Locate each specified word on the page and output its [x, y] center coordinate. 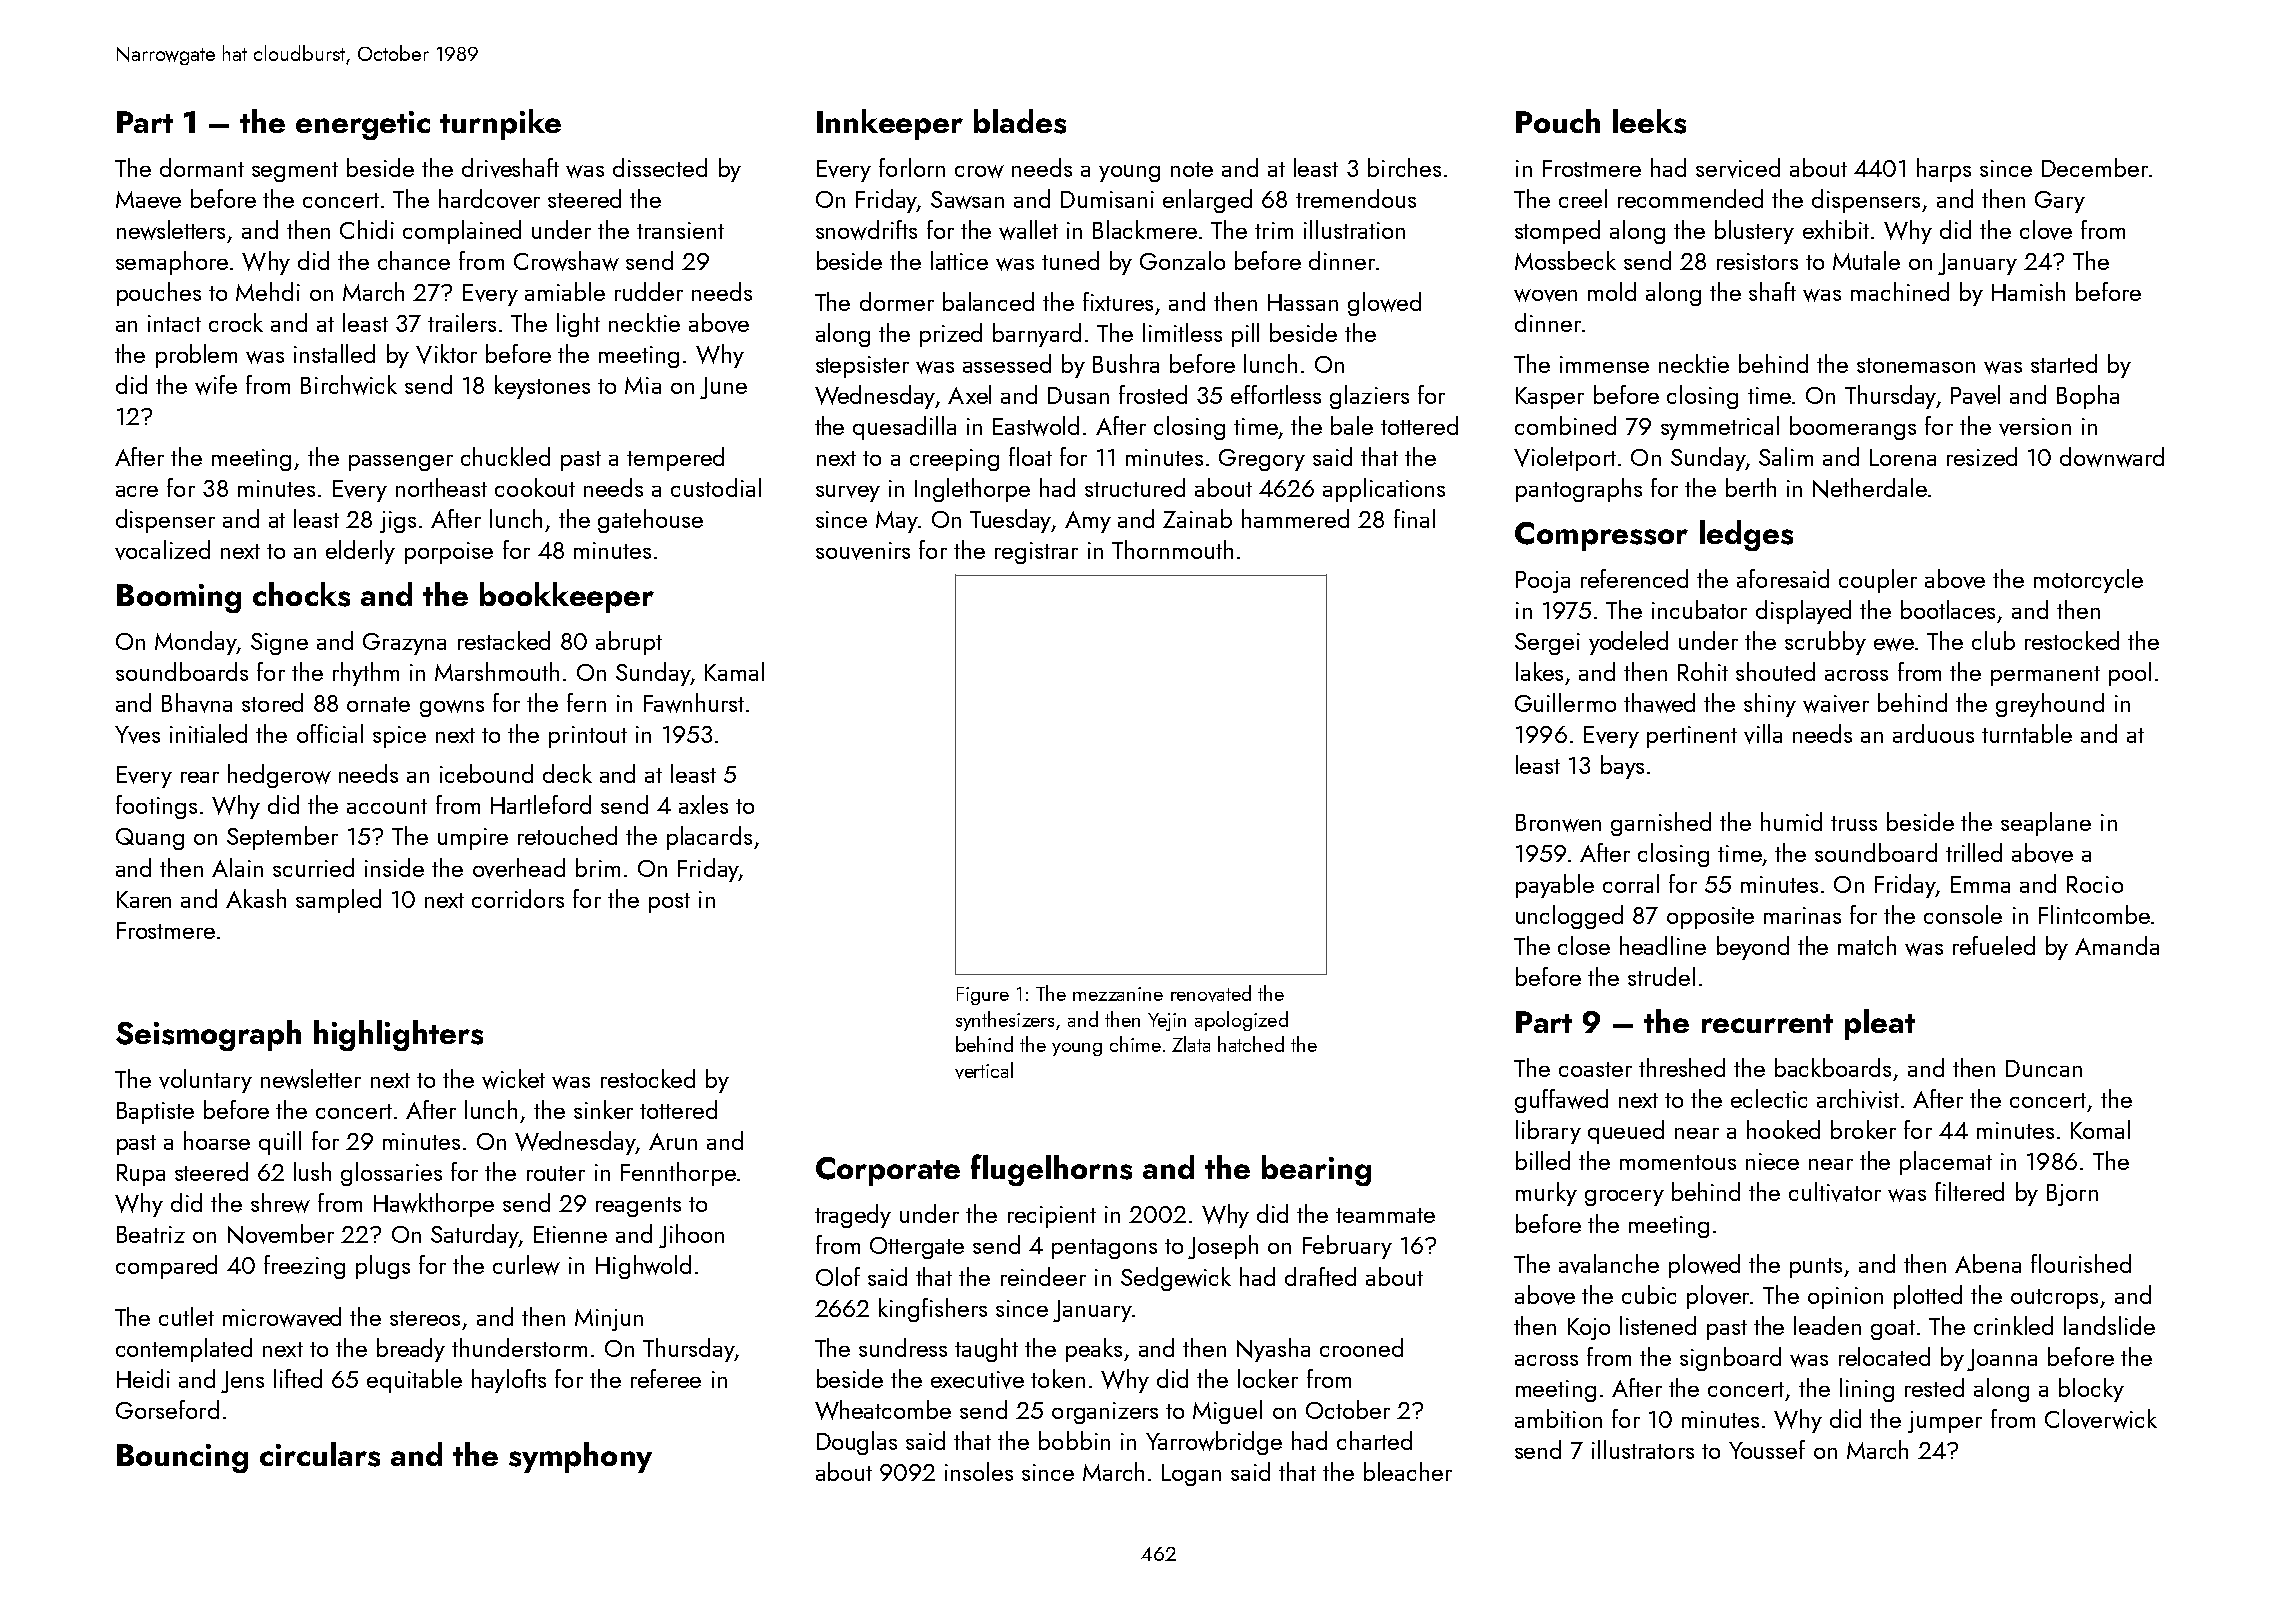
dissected [660, 167]
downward [2112, 457]
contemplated [184, 1350]
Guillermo [1565, 702]
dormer [897, 301]
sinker [603, 1109]
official [330, 733]
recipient [1052, 1217]
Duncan [2044, 1068]
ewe [1894, 644]
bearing [1316, 1170]
